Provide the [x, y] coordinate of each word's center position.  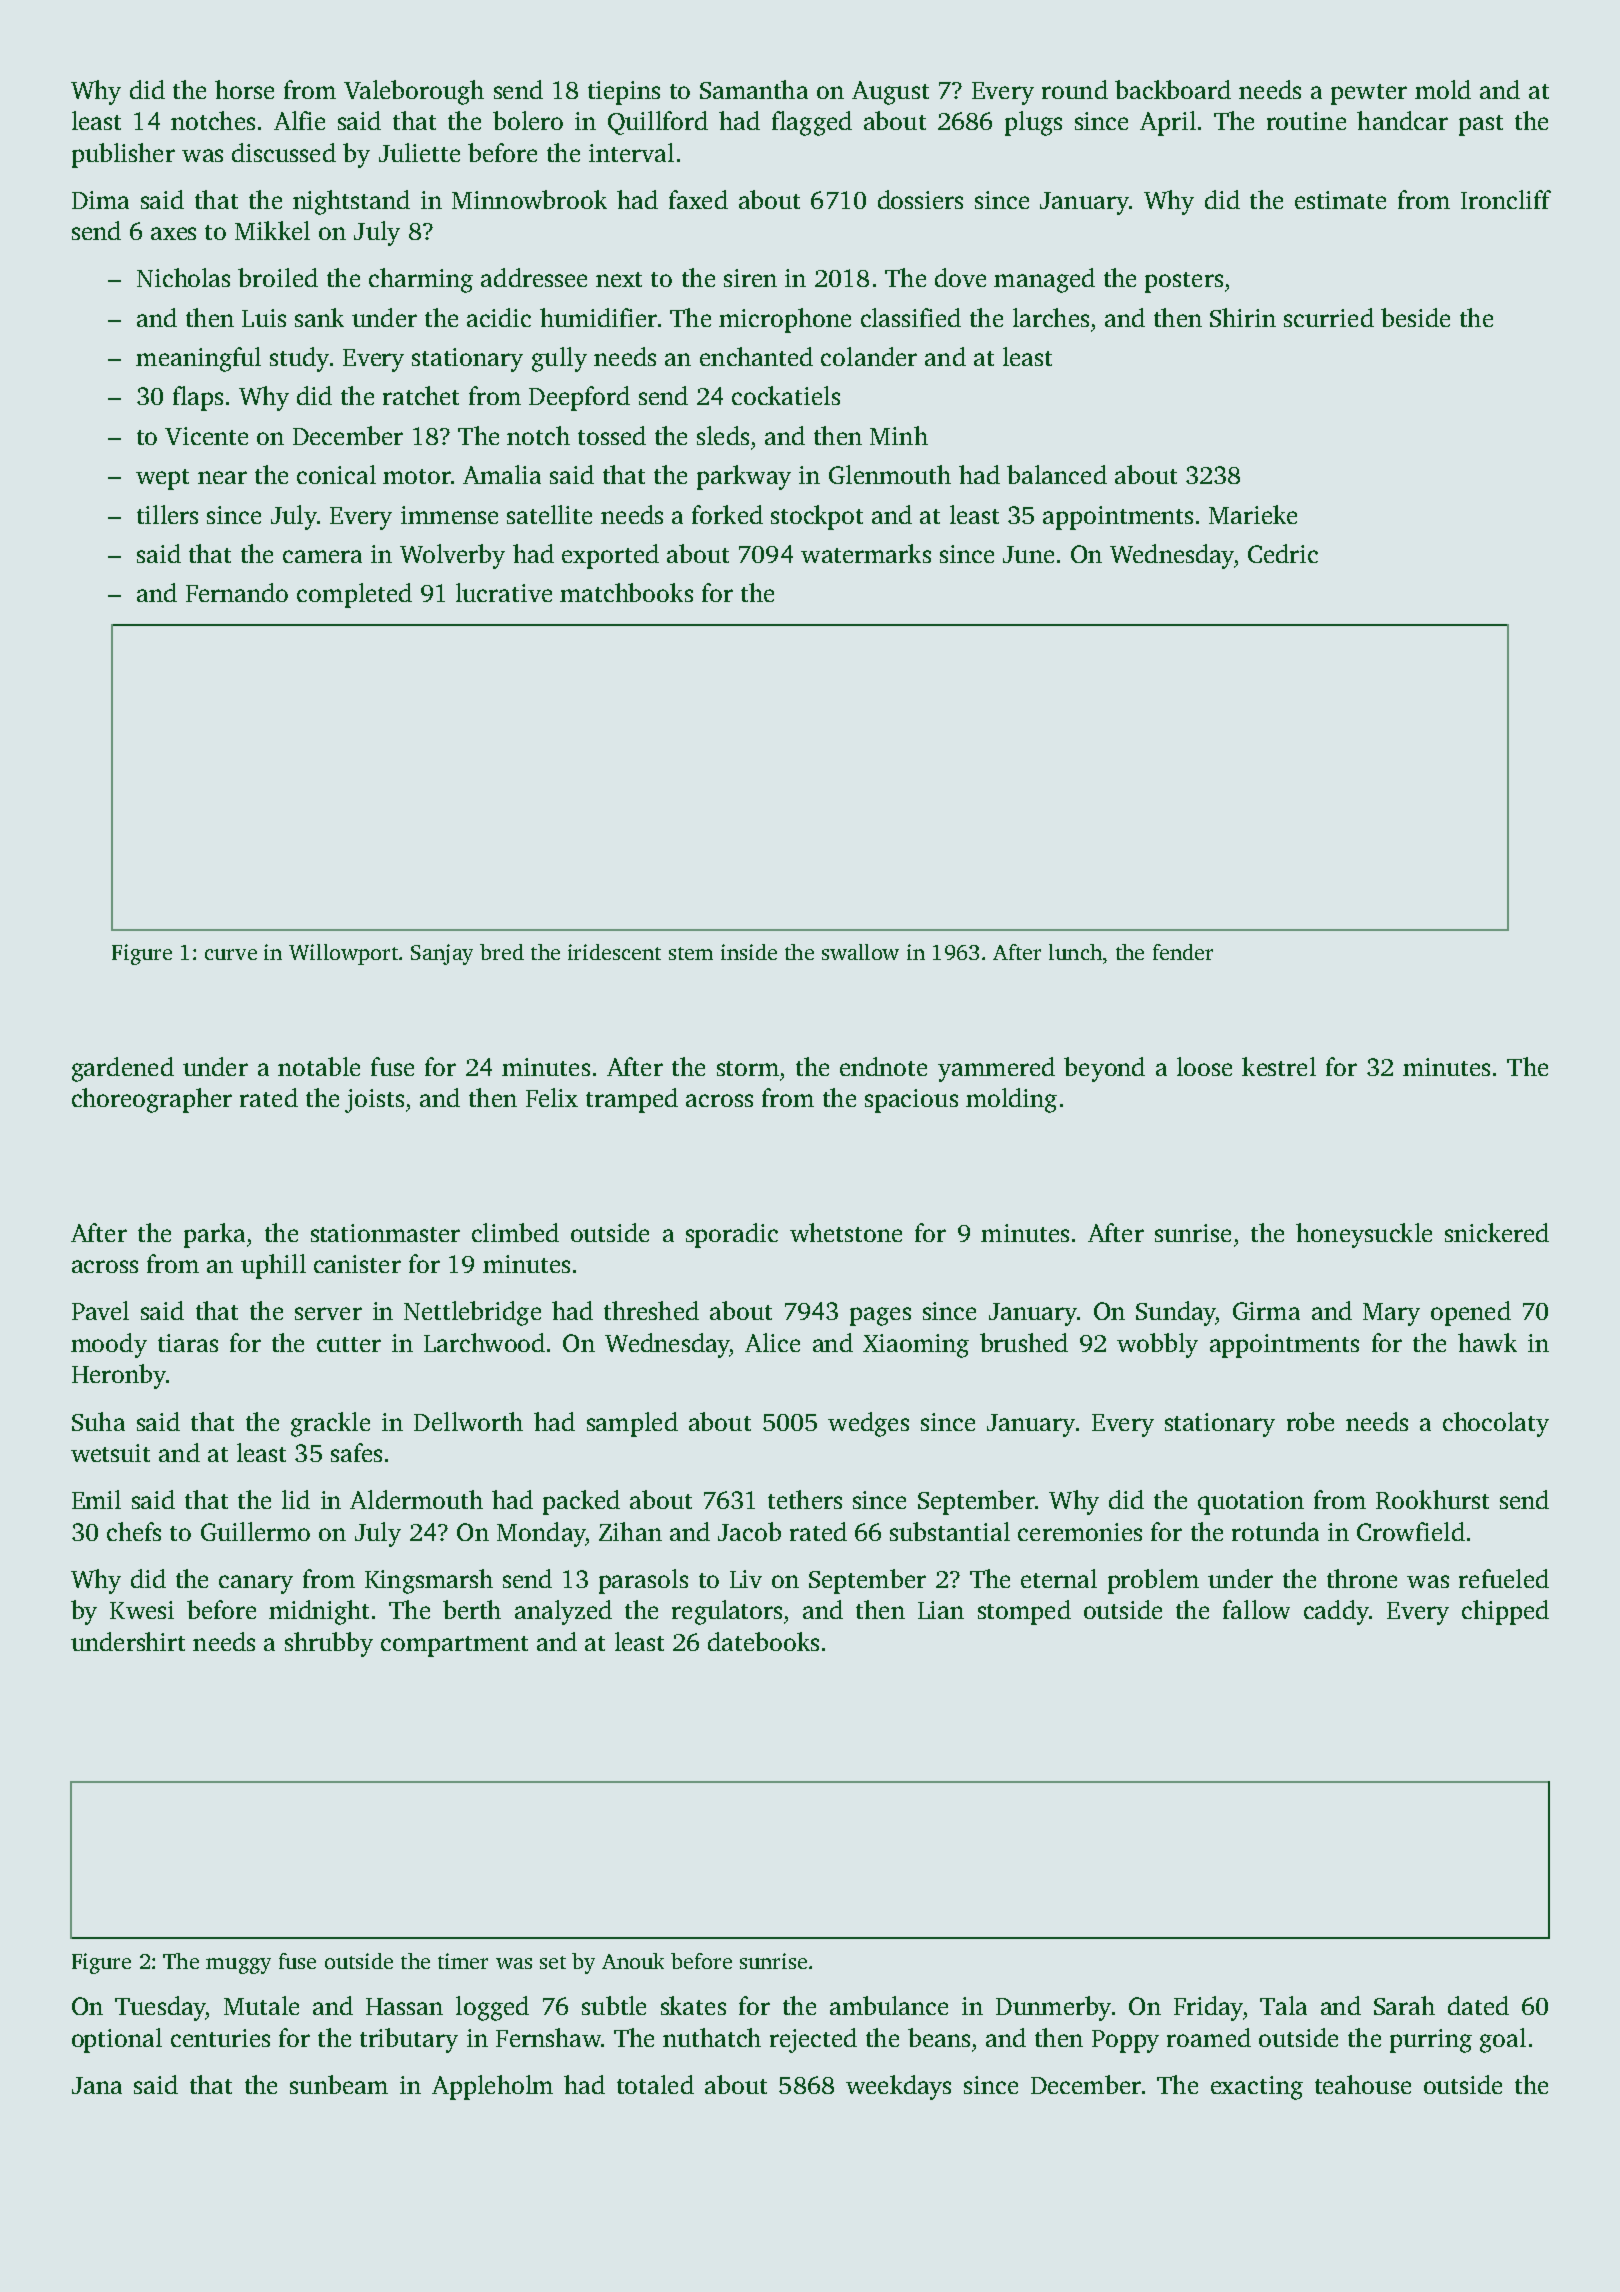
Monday [541, 1534]
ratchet [421, 395]
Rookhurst [1432, 1499]
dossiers [920, 199]
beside [1415, 317]
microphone [785, 320]
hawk [1487, 1342]
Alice [772, 1342]
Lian [941, 1610]
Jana [97, 2085]
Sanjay [442, 954]
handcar [1402, 120]
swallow [860, 952]
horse [244, 89]
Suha [98, 1421]
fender [1183, 952]
